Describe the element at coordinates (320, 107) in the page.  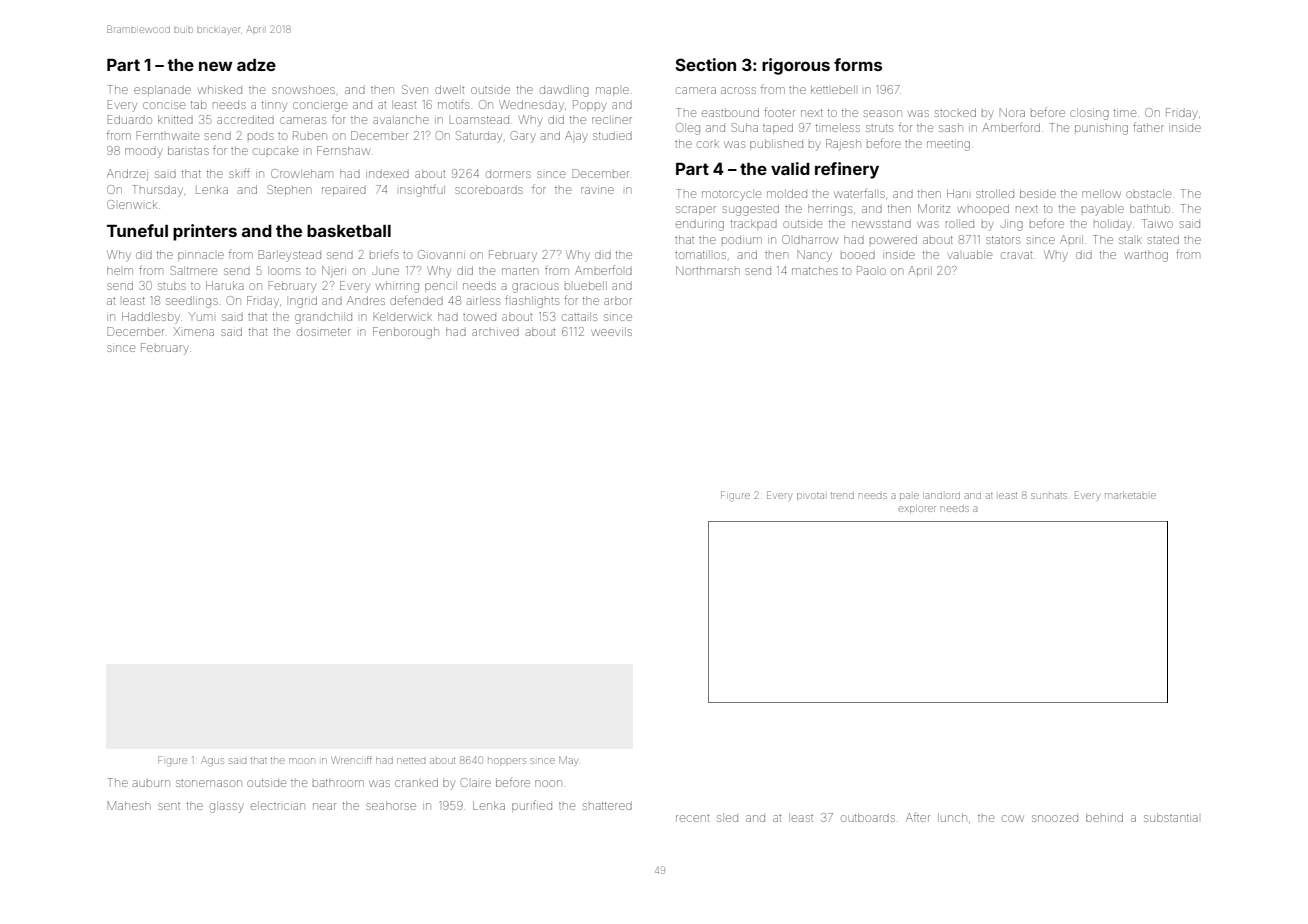
I see `concierge` at that location.
